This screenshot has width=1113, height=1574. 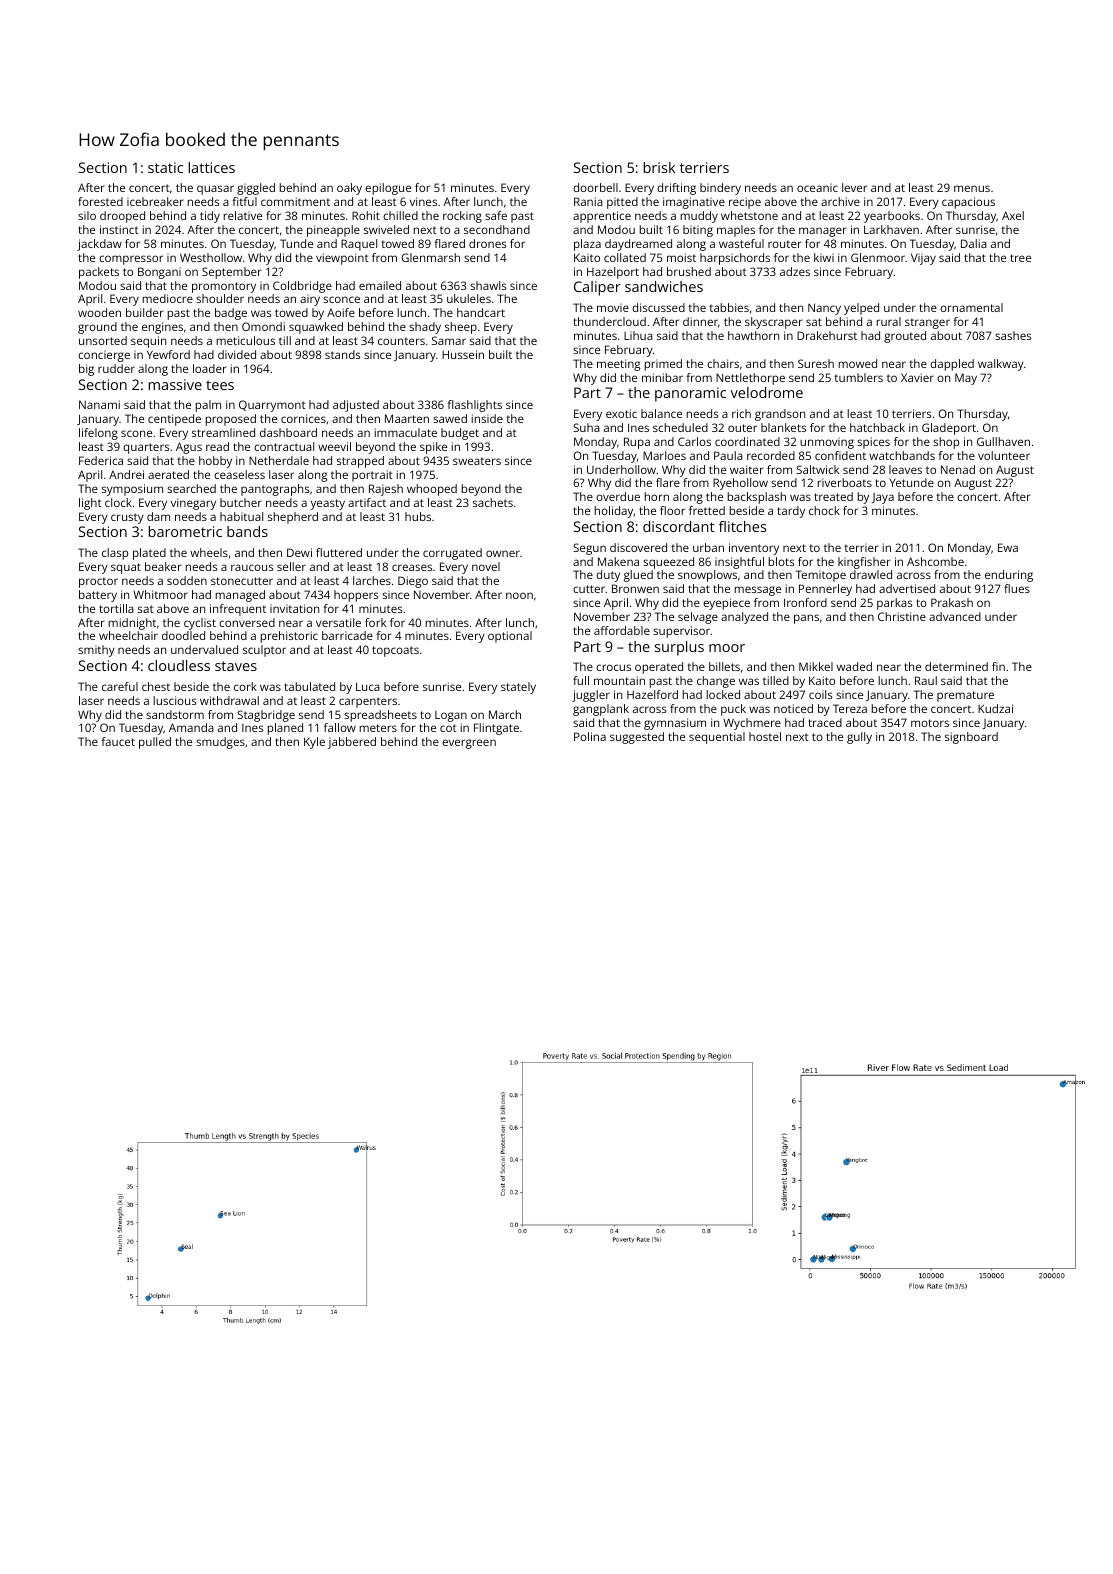 I want to click on Federica, so click(x=101, y=460).
